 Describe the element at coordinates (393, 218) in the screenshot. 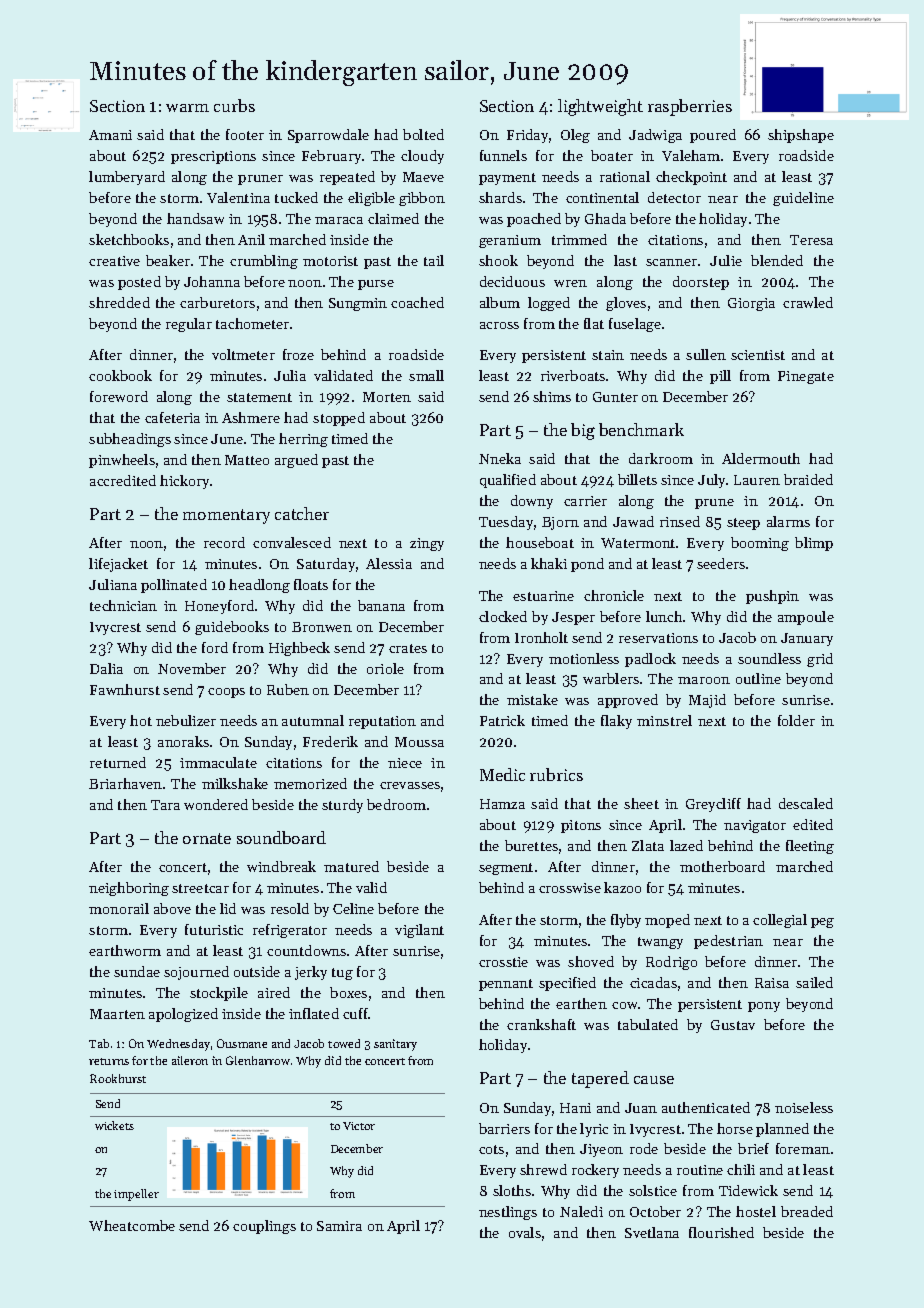

I see `claimed` at that location.
